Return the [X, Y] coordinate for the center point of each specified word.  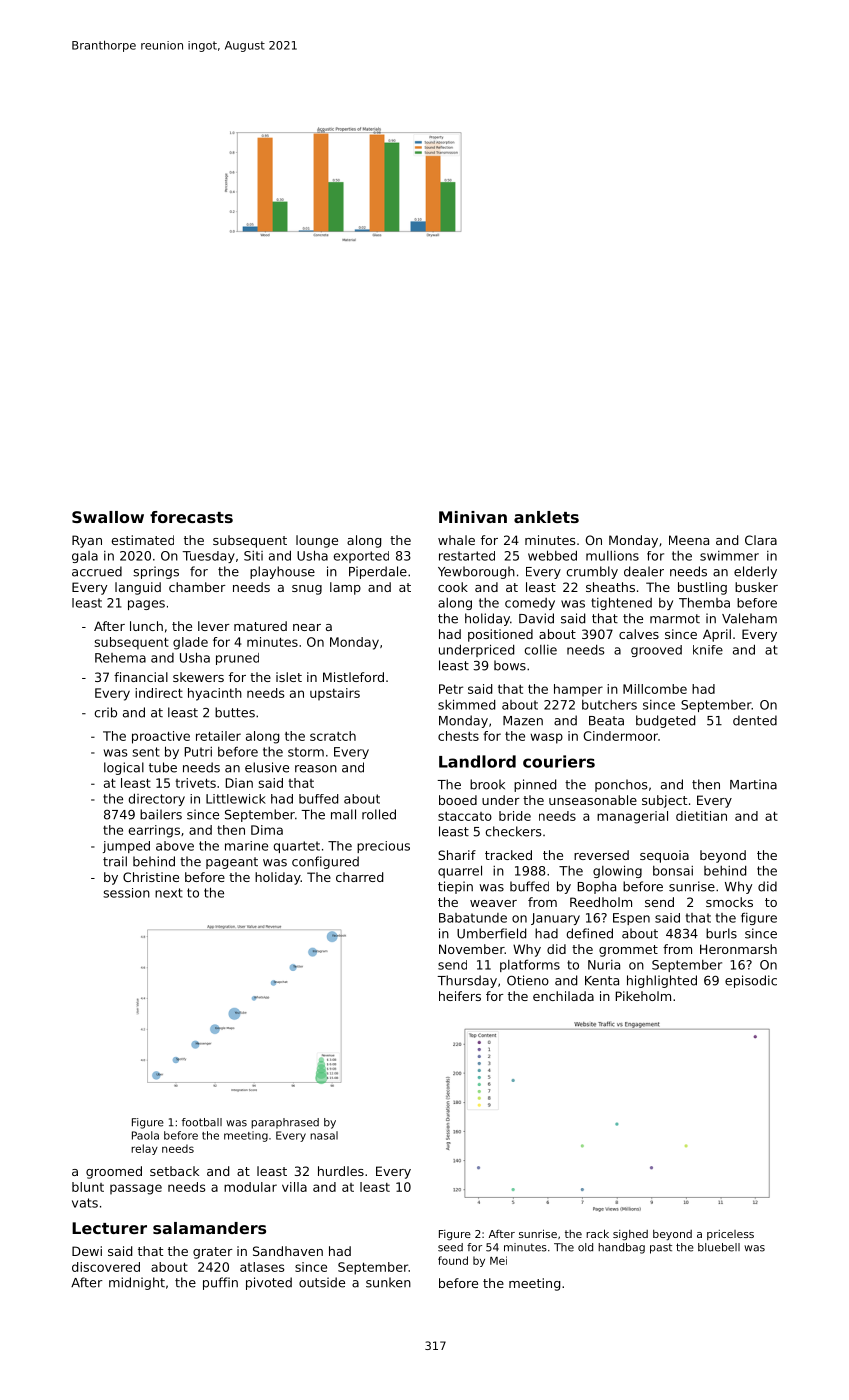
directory [157, 799]
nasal [324, 1135]
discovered [106, 1267]
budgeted [665, 721]
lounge [317, 541]
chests [458, 736]
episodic [751, 981]
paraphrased [285, 1123]
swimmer [729, 556]
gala [85, 557]
